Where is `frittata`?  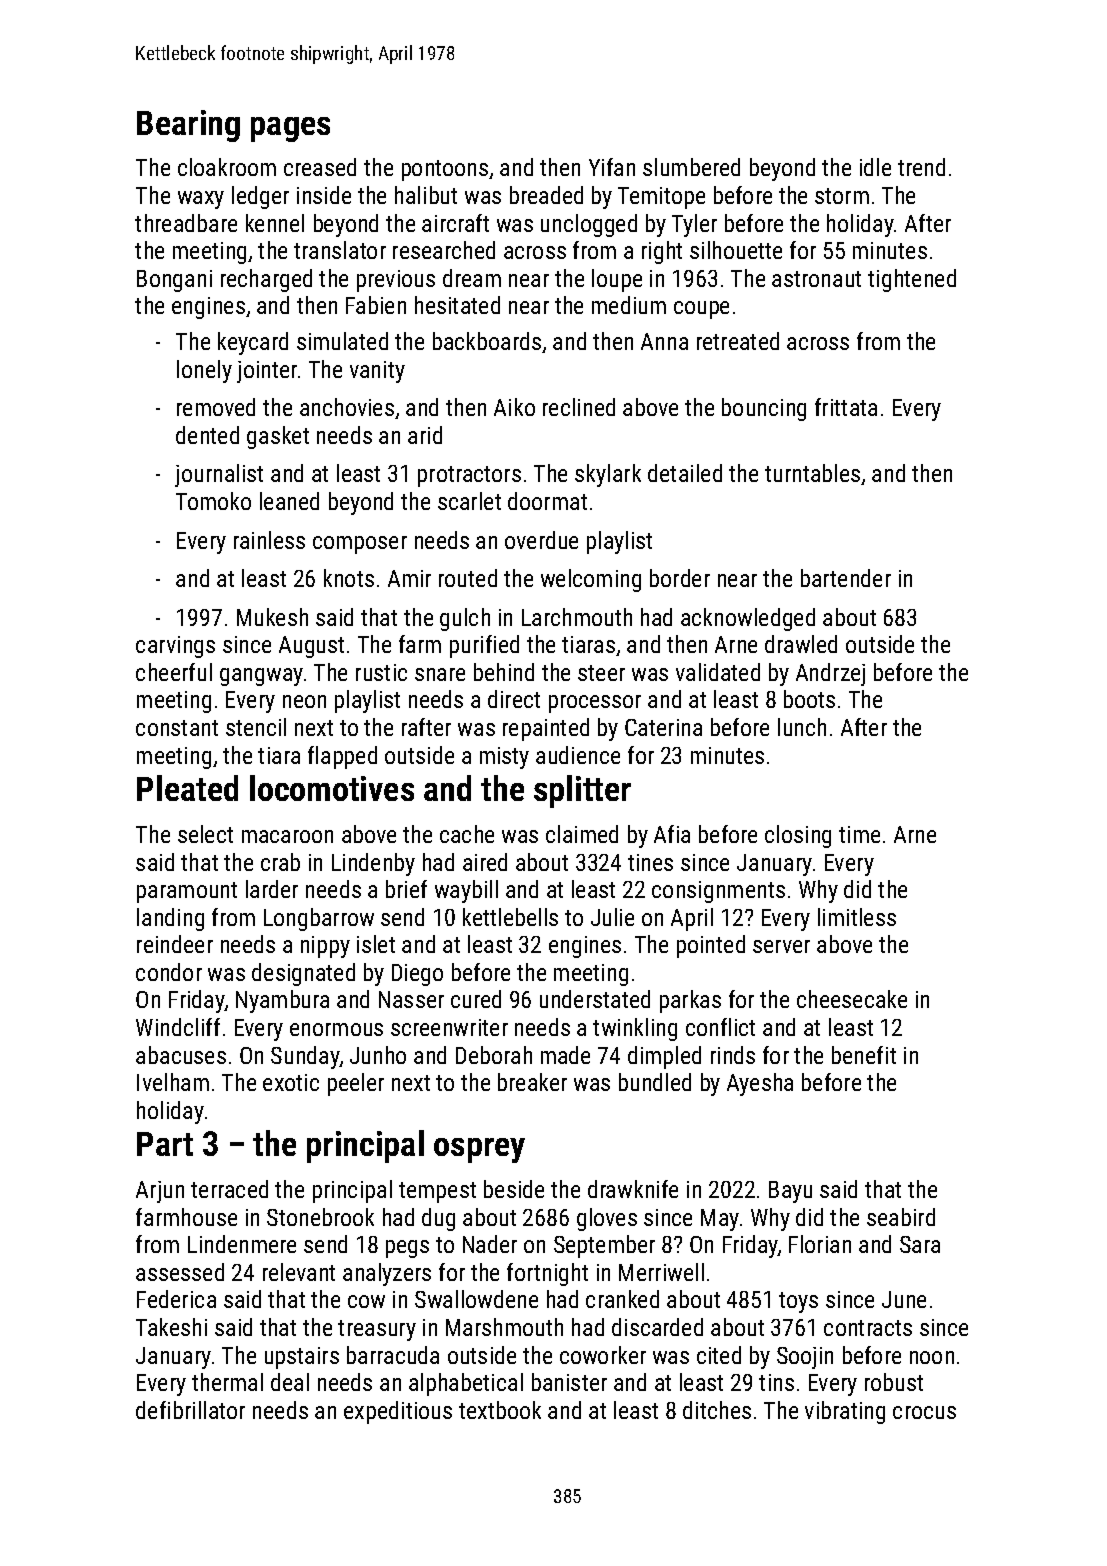
frittata is located at coordinates (846, 407).
